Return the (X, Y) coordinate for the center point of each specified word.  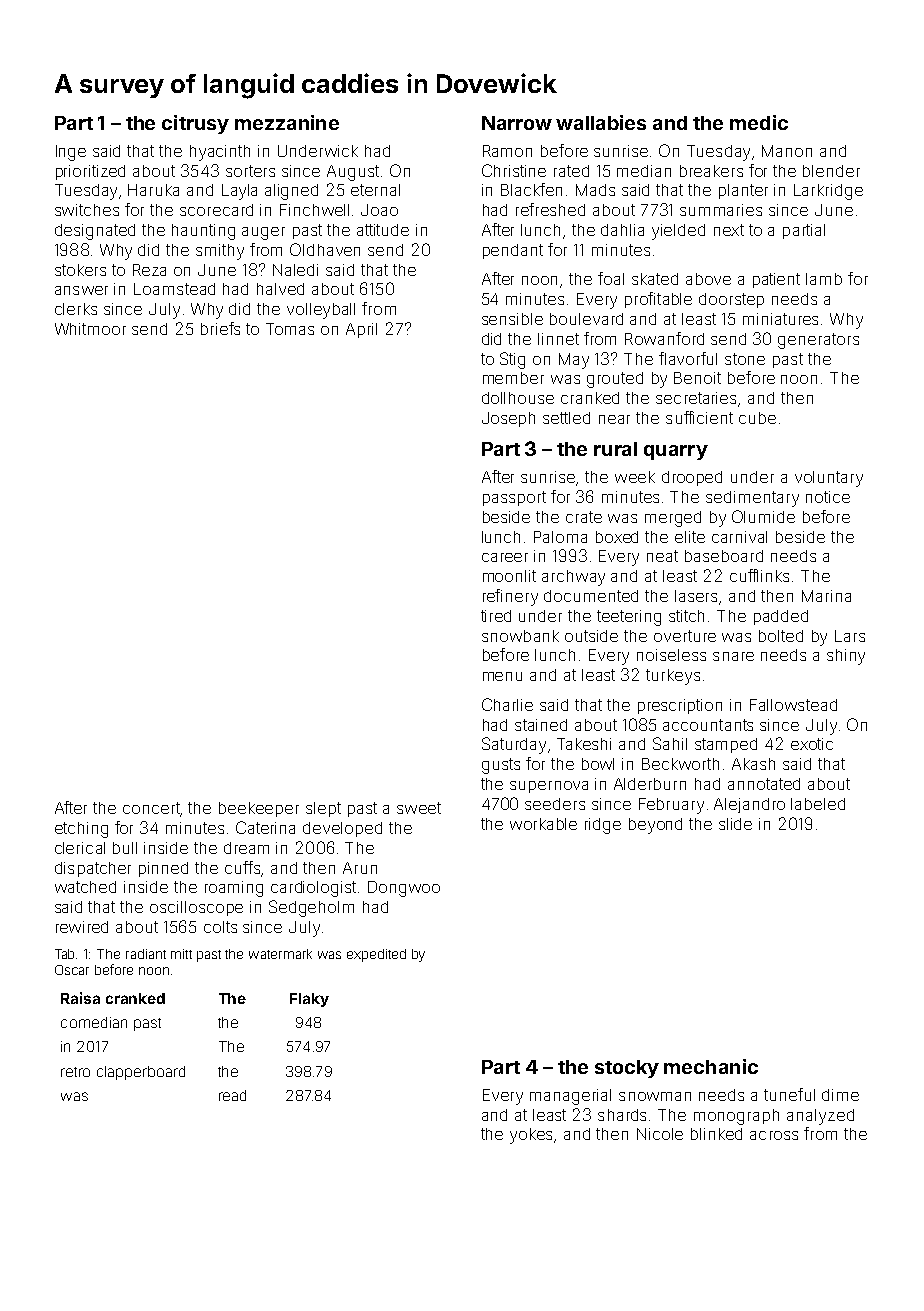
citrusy (195, 124)
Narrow (517, 123)
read (232, 1095)
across (774, 1135)
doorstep (731, 300)
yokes (531, 1136)
